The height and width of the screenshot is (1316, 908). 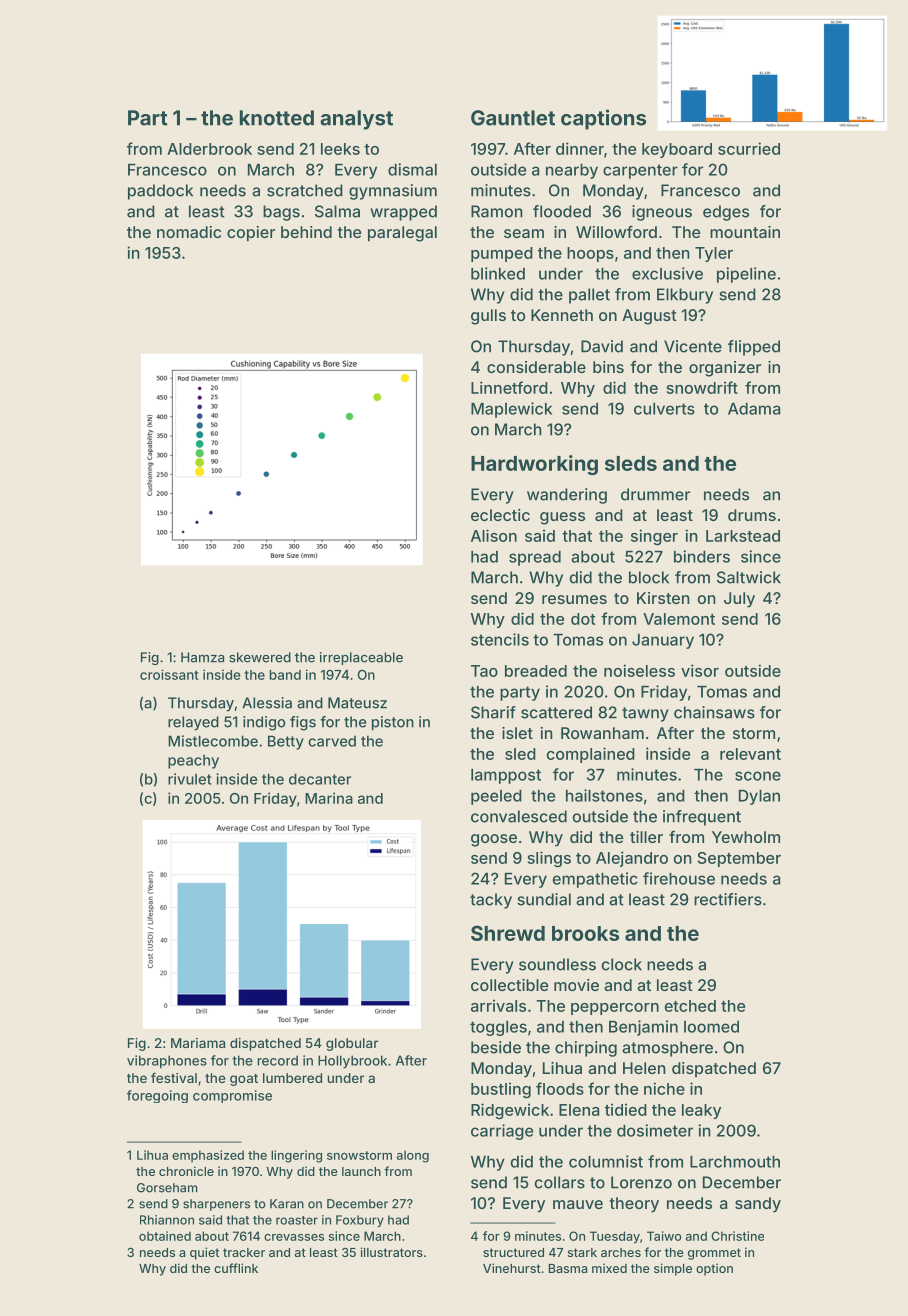 What do you see at coordinates (511, 410) in the screenshot?
I see `Maplewick` at bounding box center [511, 410].
